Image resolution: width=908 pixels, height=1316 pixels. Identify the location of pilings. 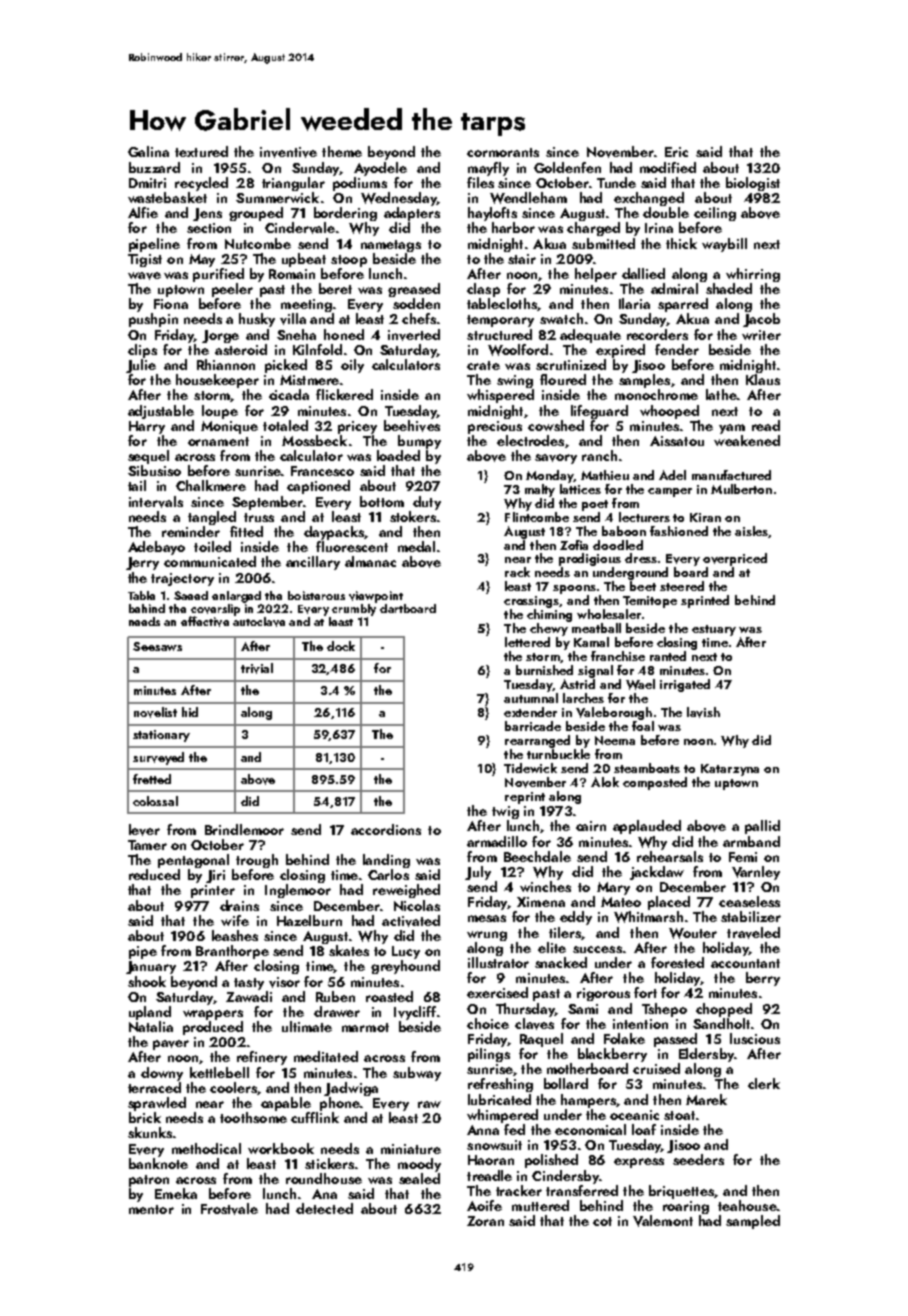
(489, 1055).
